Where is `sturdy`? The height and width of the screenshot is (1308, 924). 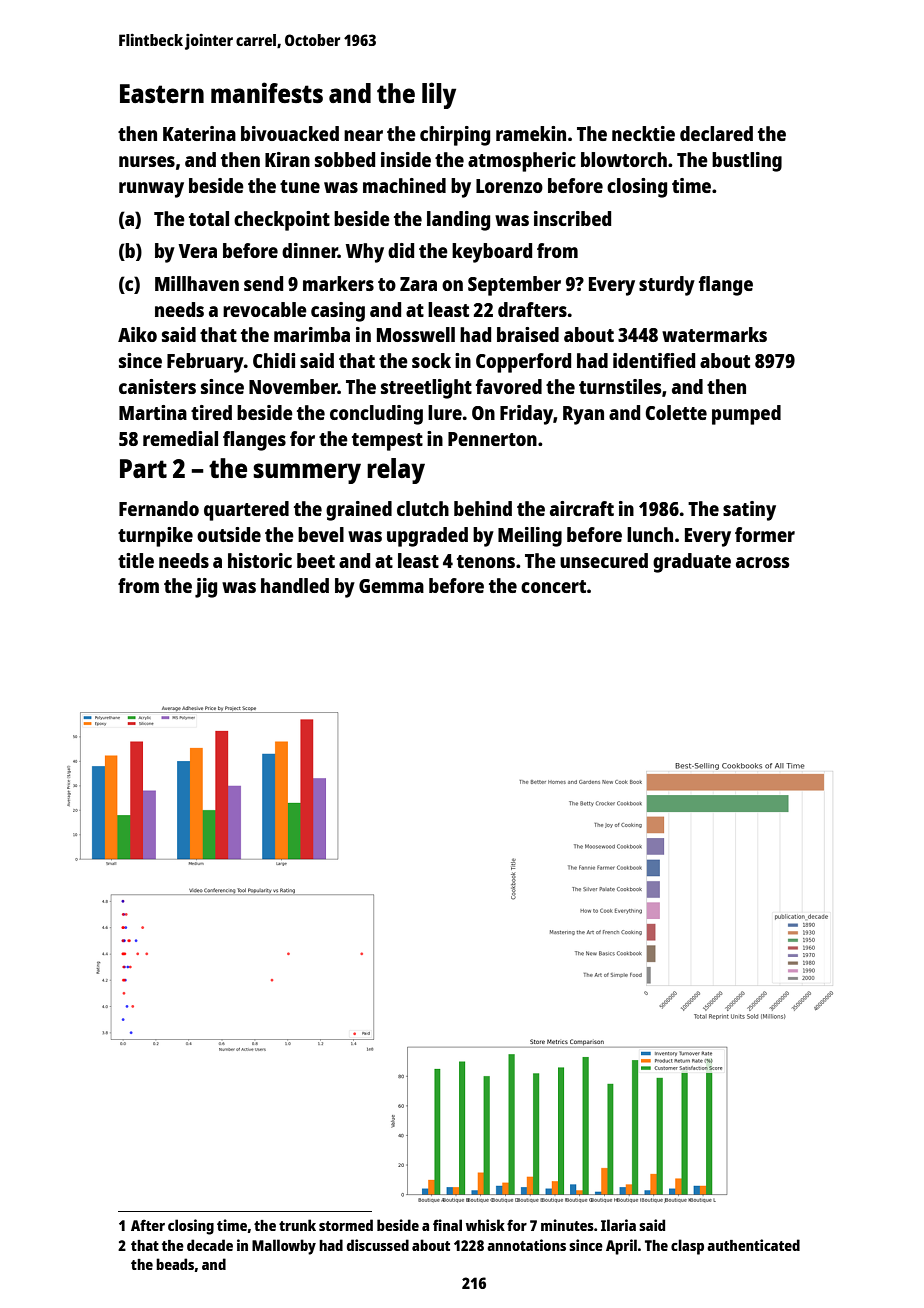
sturdy is located at coordinates (667, 286).
